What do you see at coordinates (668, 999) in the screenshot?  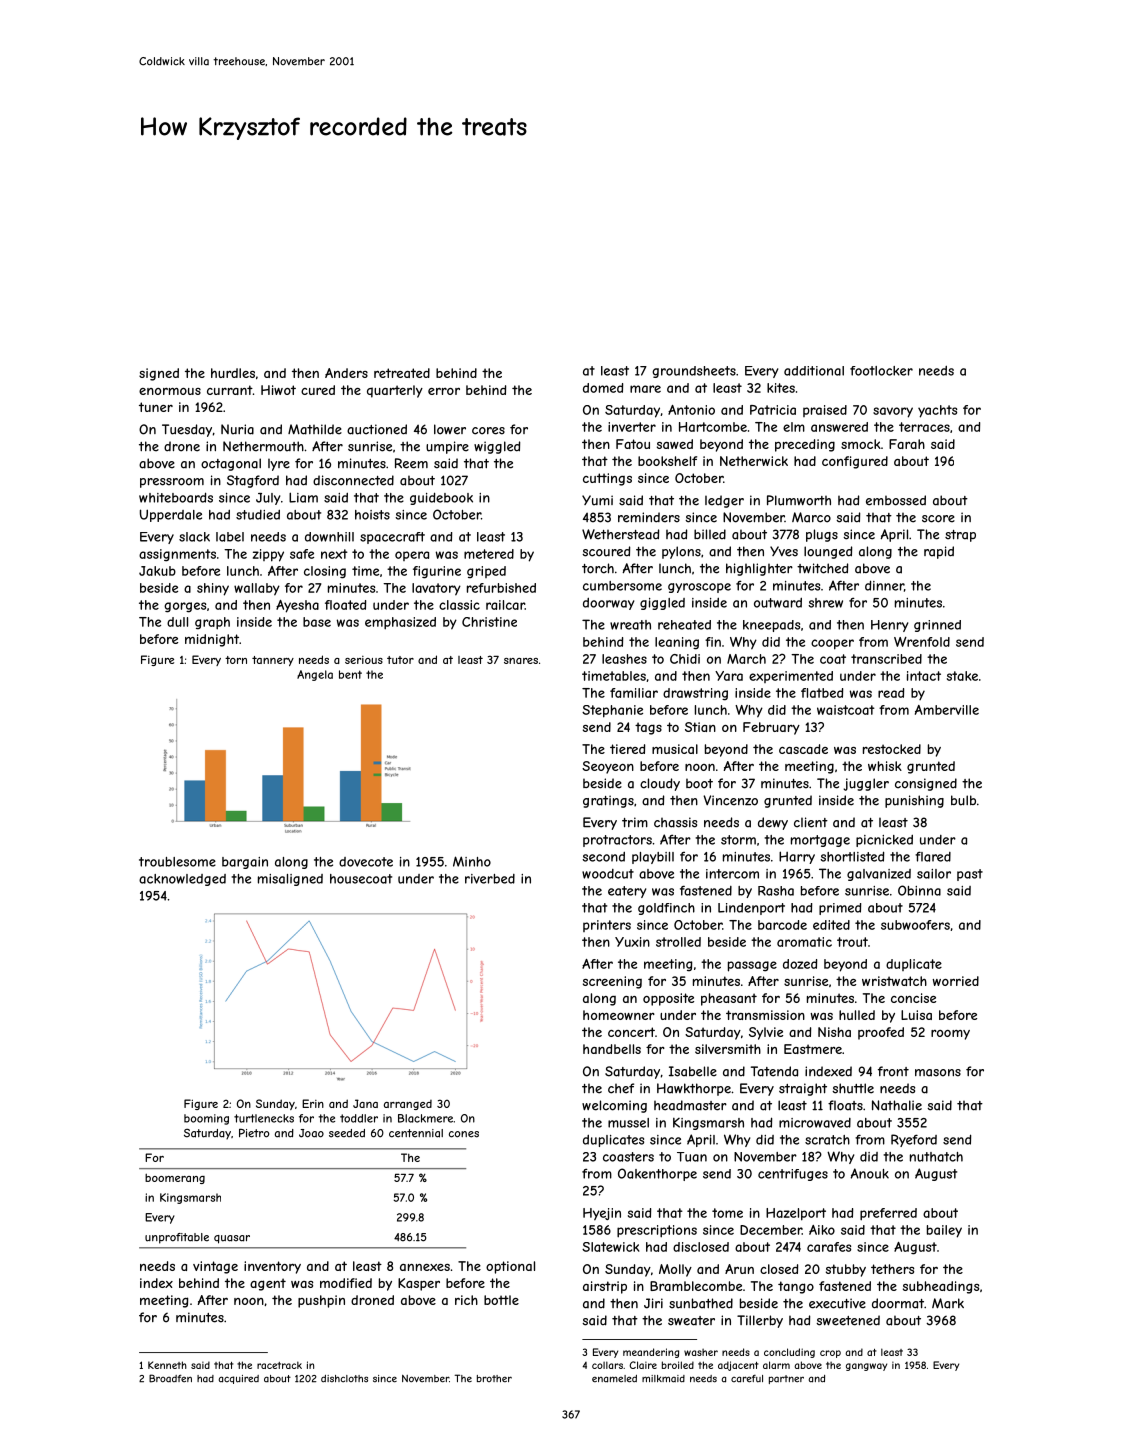 I see `opposite` at bounding box center [668, 999].
